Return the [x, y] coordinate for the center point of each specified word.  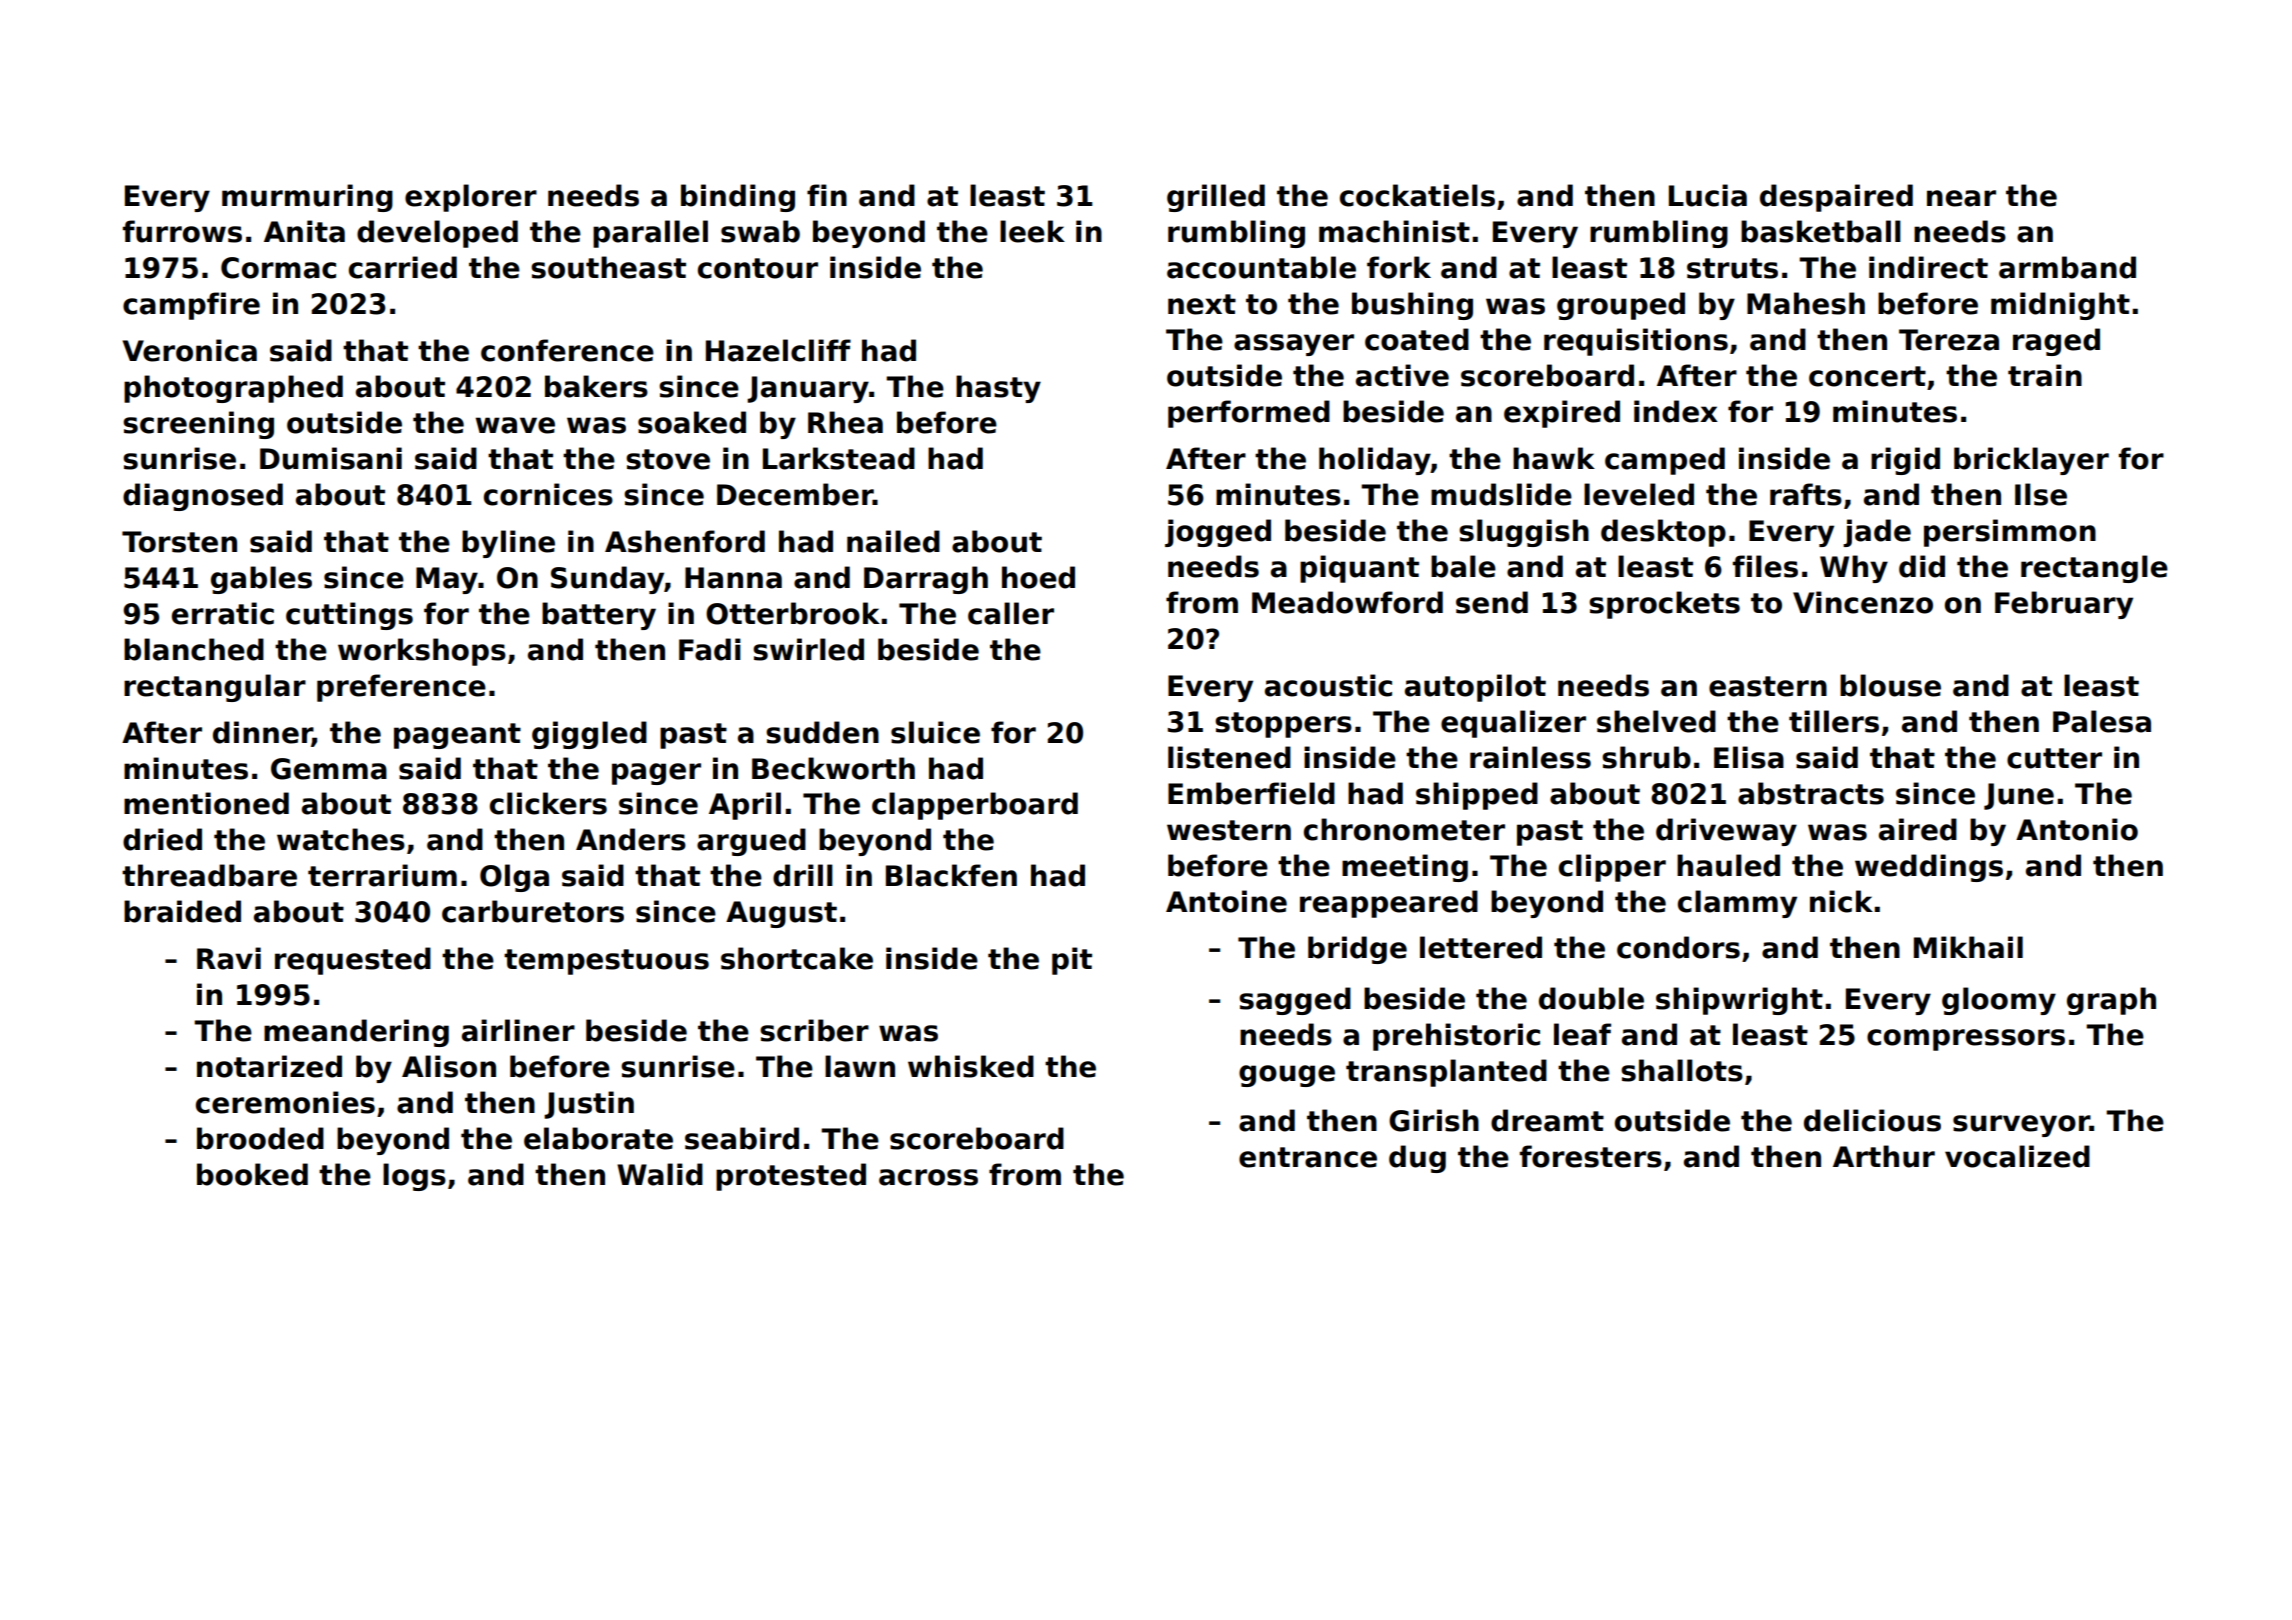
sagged [1295, 1001]
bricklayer [2031, 461]
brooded [260, 1138]
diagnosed [203, 497]
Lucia [1708, 195]
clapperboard [975, 806]
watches [341, 839]
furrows [182, 231]
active [1402, 375]
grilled [1216, 198]
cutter [2054, 758]
